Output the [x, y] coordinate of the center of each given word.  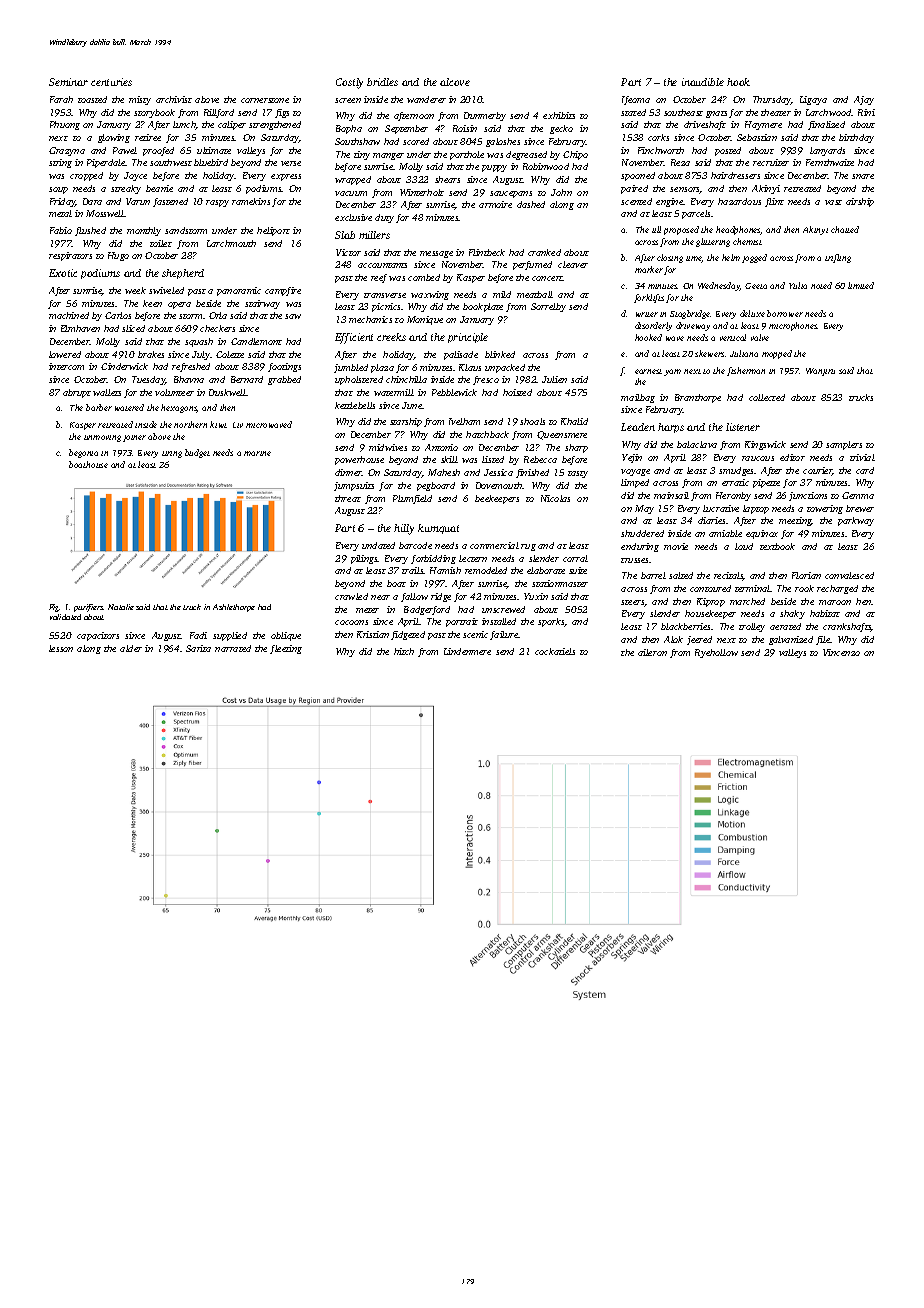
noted [821, 285]
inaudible [703, 82]
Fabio [61, 230]
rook [804, 588]
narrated [233, 648]
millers [374, 235]
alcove [455, 82]
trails [413, 570]
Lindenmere [467, 651]
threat [348, 498]
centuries [111, 82]
